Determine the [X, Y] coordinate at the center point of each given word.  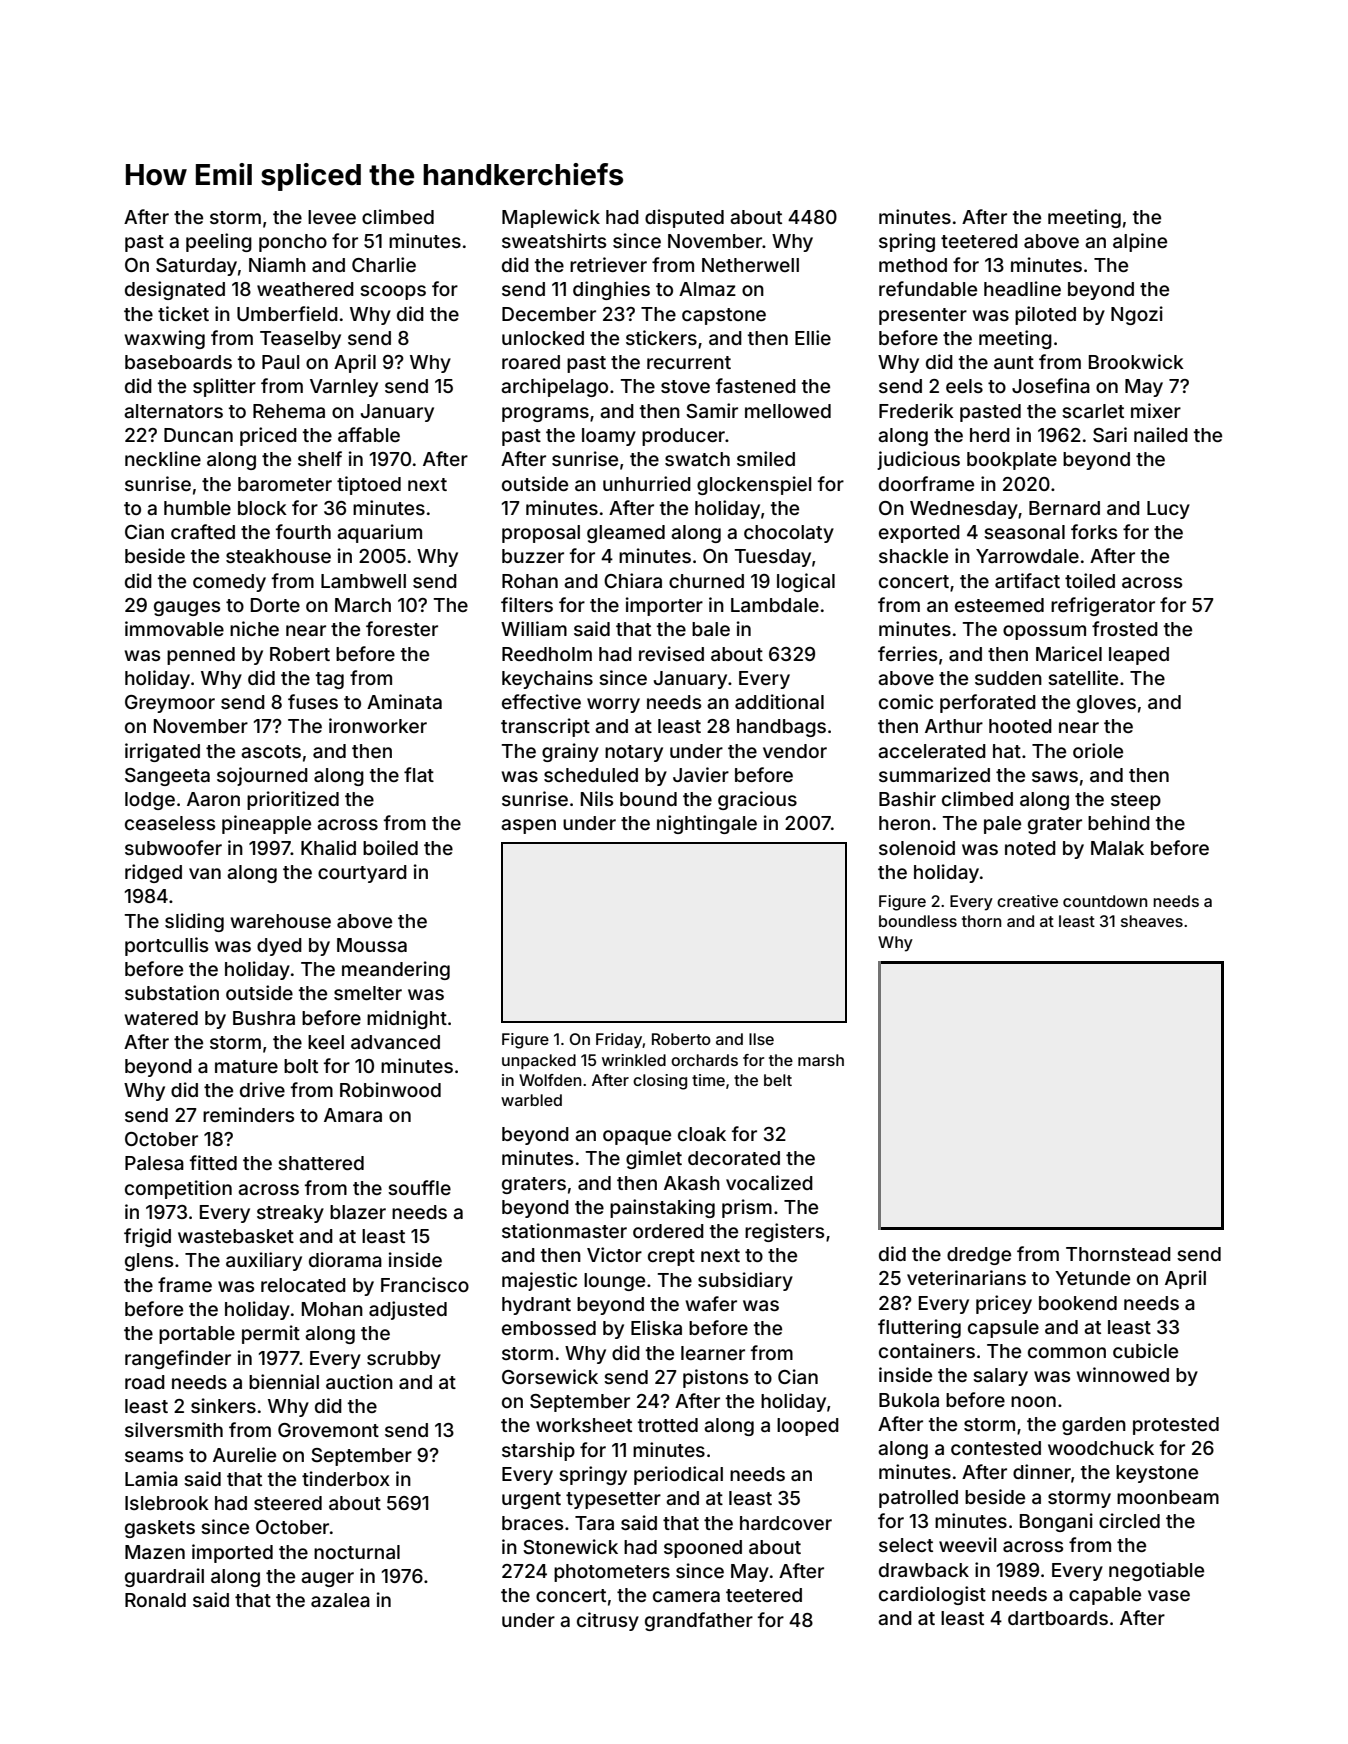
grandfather [699, 1621]
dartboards [1058, 1618]
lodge [150, 801]
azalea [340, 1600]
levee [332, 217]
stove [685, 386]
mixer [1156, 410]
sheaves [1152, 921]
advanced [395, 1042]
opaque [637, 1137]
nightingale [707, 824]
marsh [821, 1060]
